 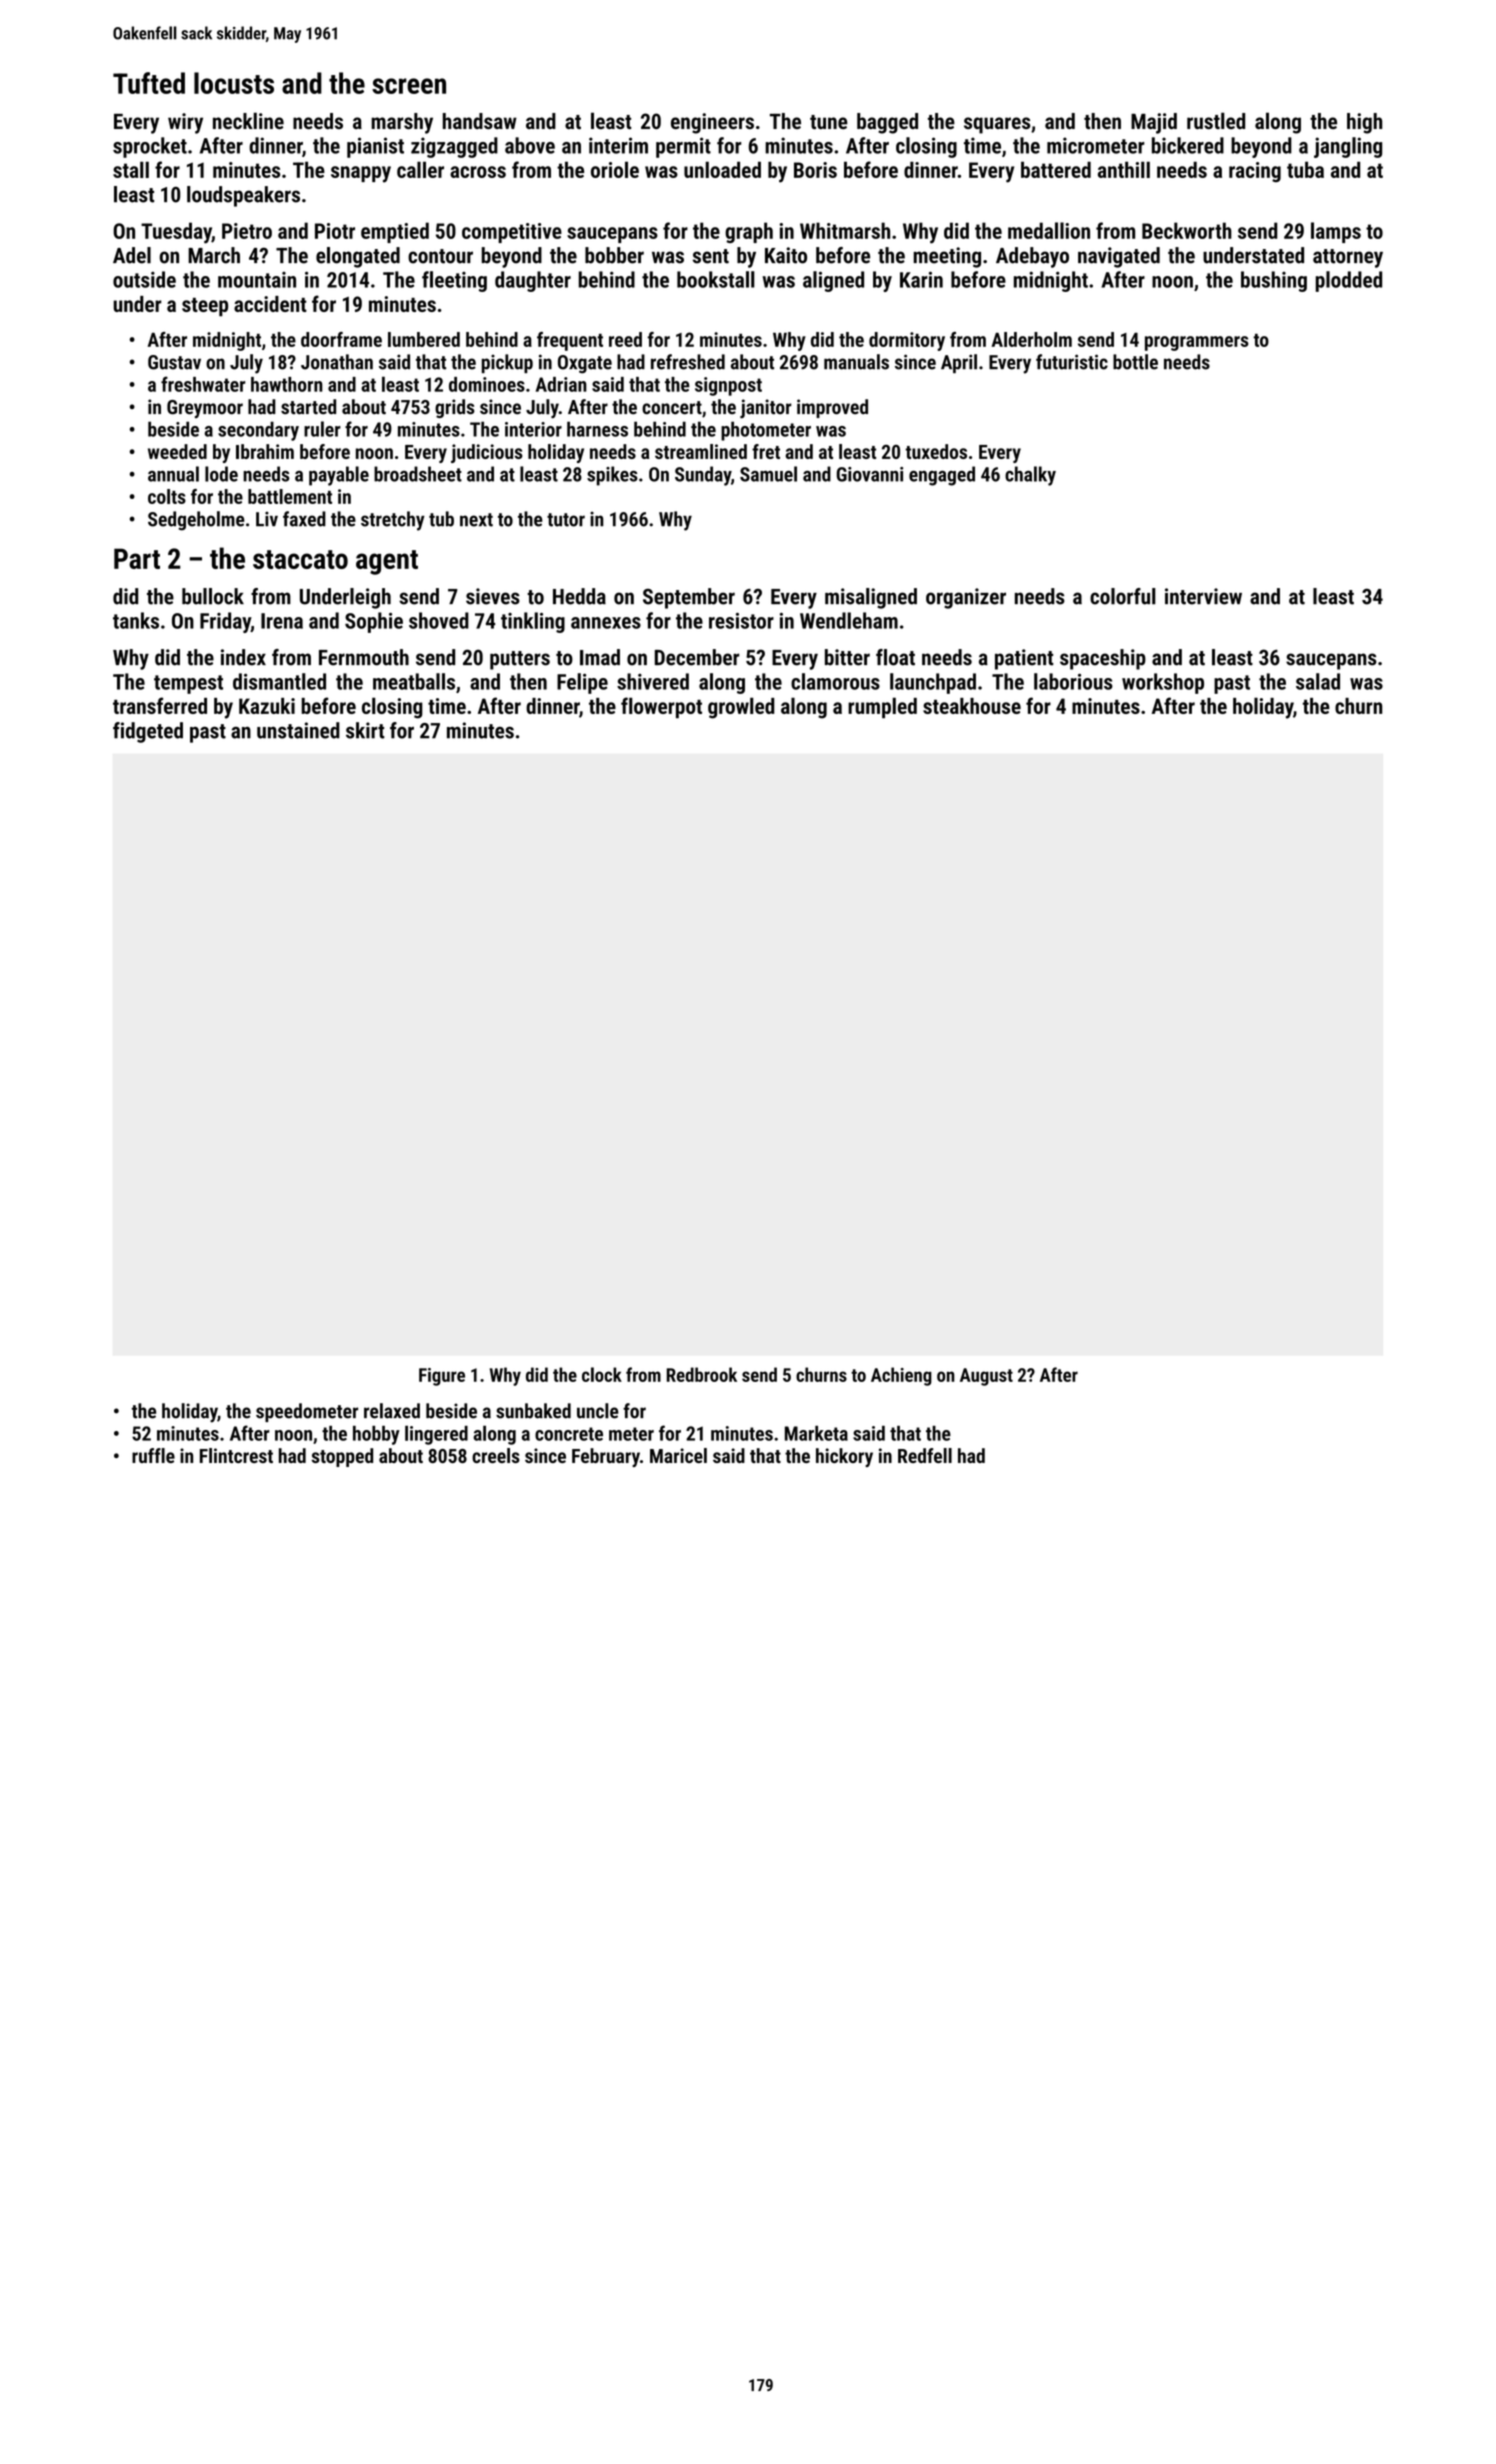 I want to click on August, so click(x=986, y=1377).
